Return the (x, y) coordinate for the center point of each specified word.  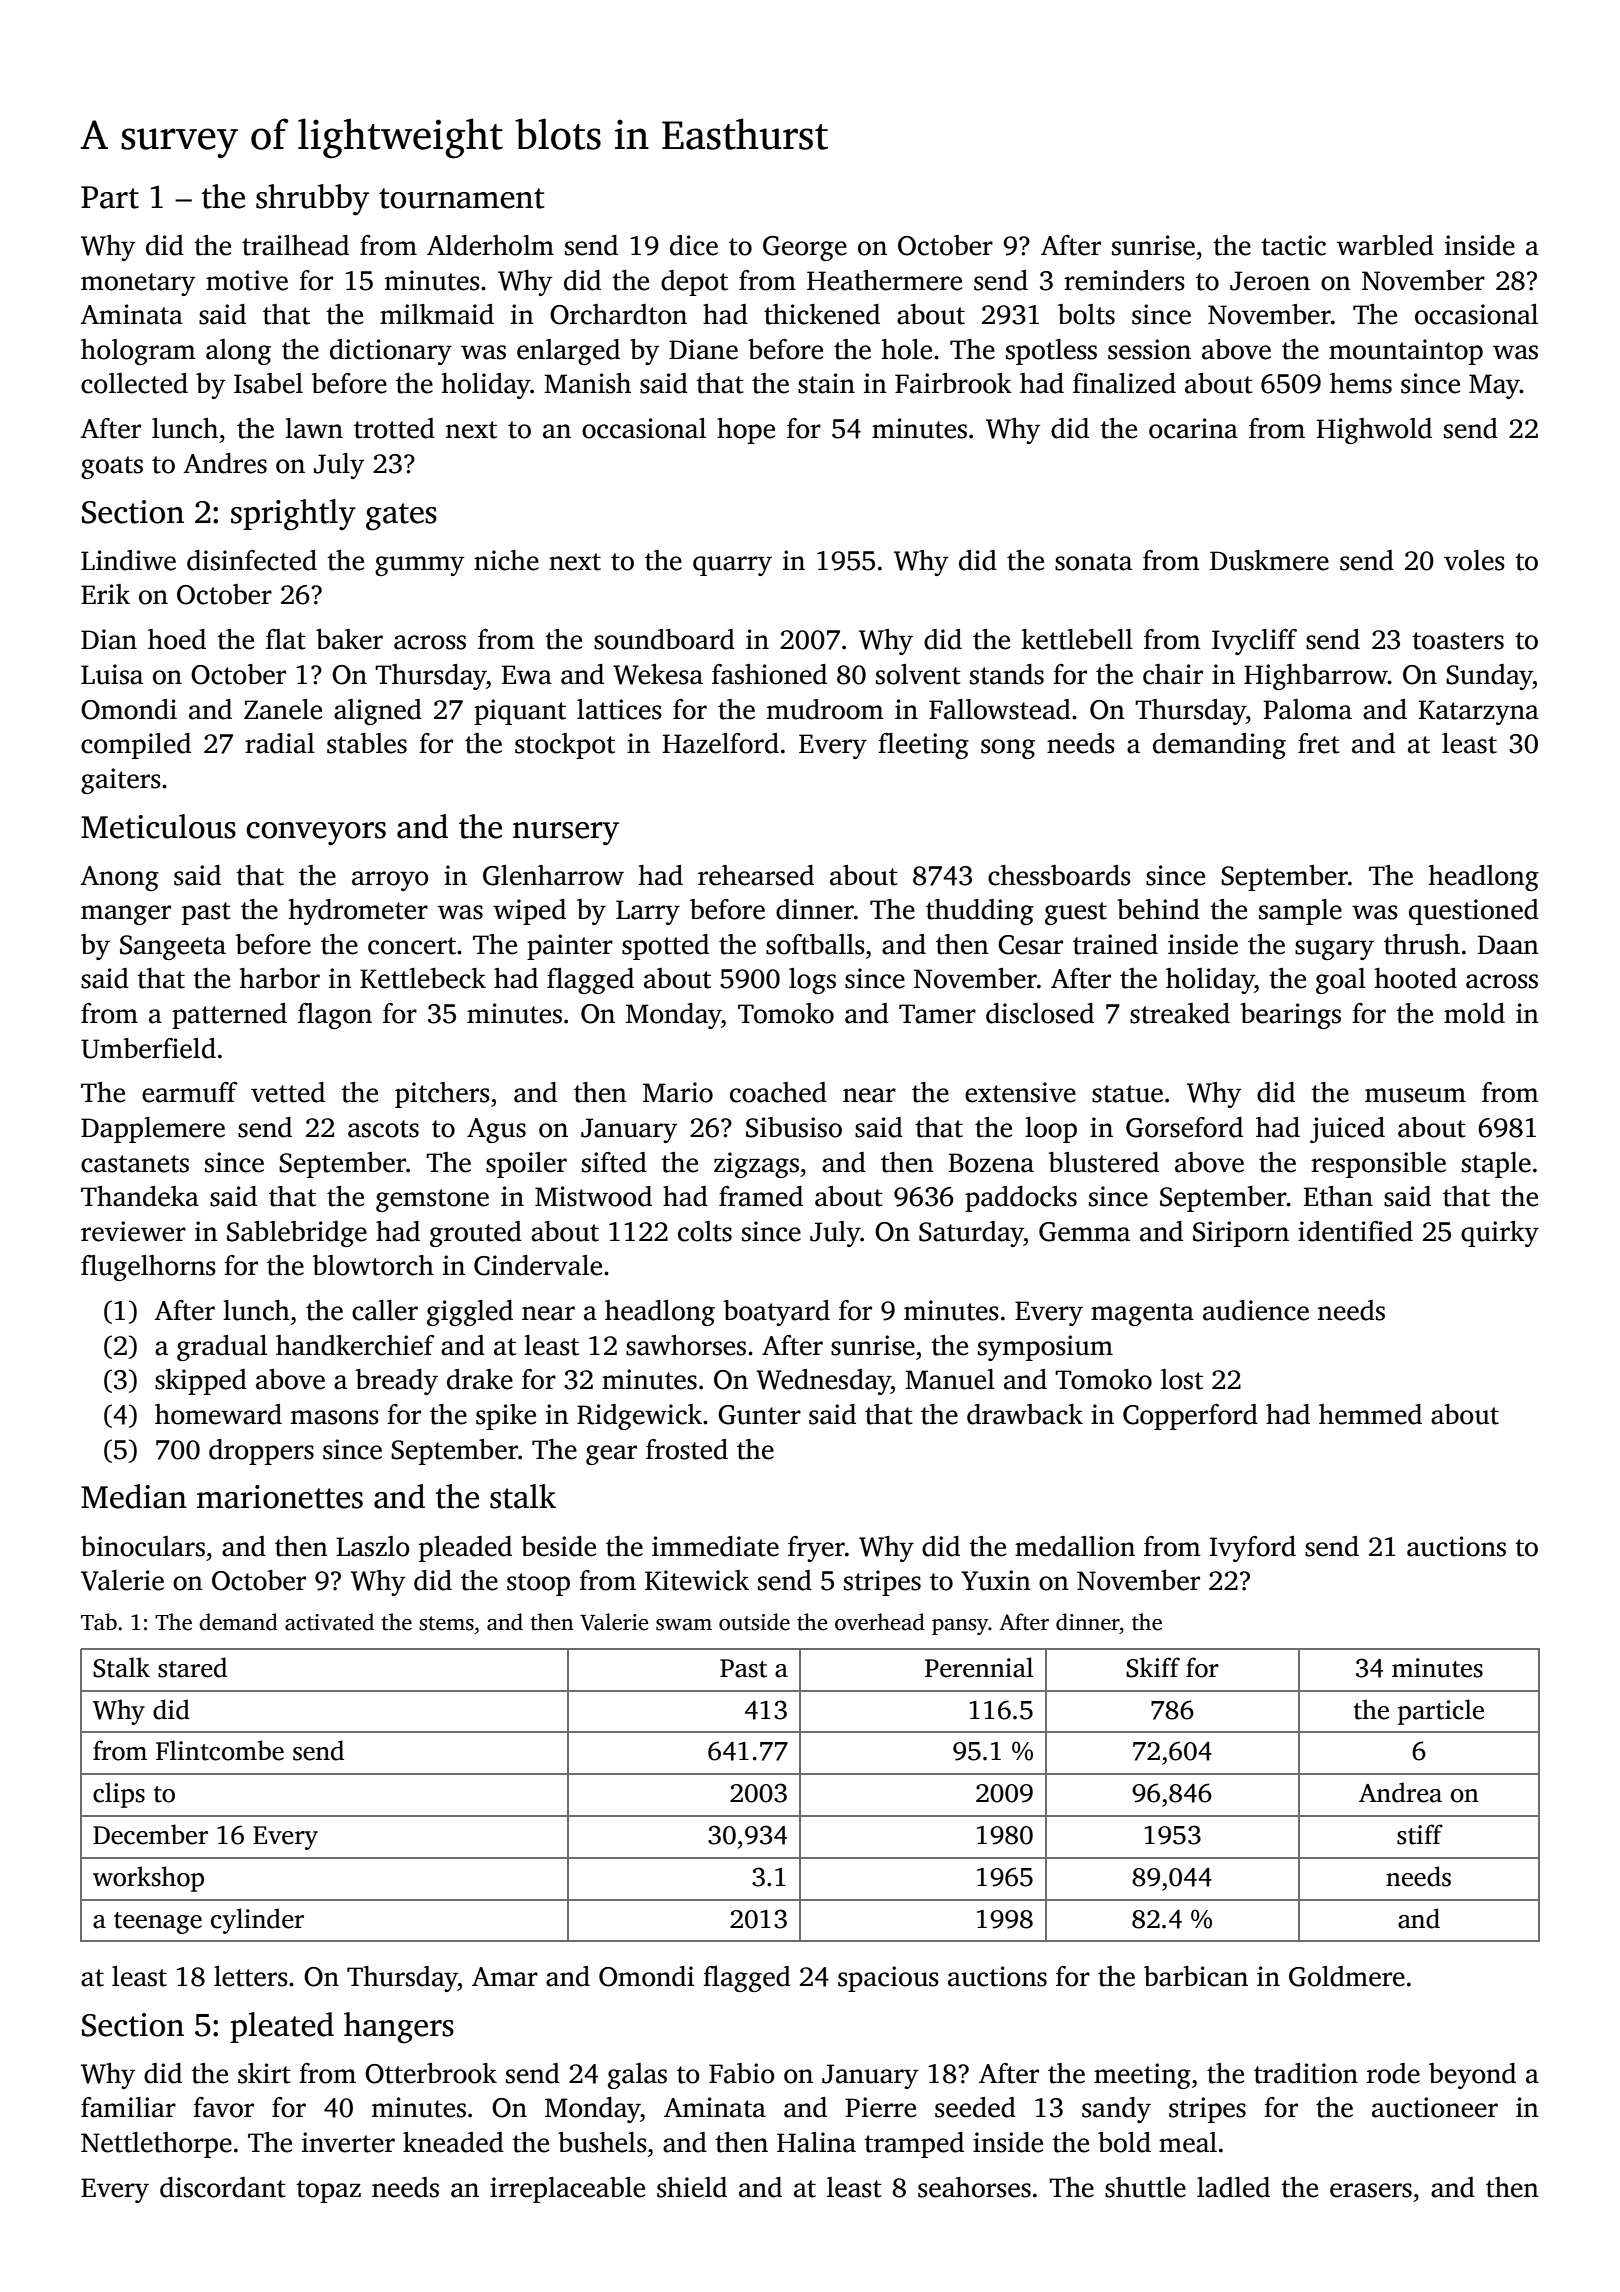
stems (446, 1623)
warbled (1385, 245)
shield (692, 2187)
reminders (1124, 280)
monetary (138, 284)
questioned (1474, 912)
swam (684, 1625)
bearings (1291, 1016)
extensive (1020, 1092)
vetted (288, 1092)
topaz (328, 2191)
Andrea (1400, 1792)
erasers (1371, 2190)
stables (367, 743)
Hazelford (721, 743)
